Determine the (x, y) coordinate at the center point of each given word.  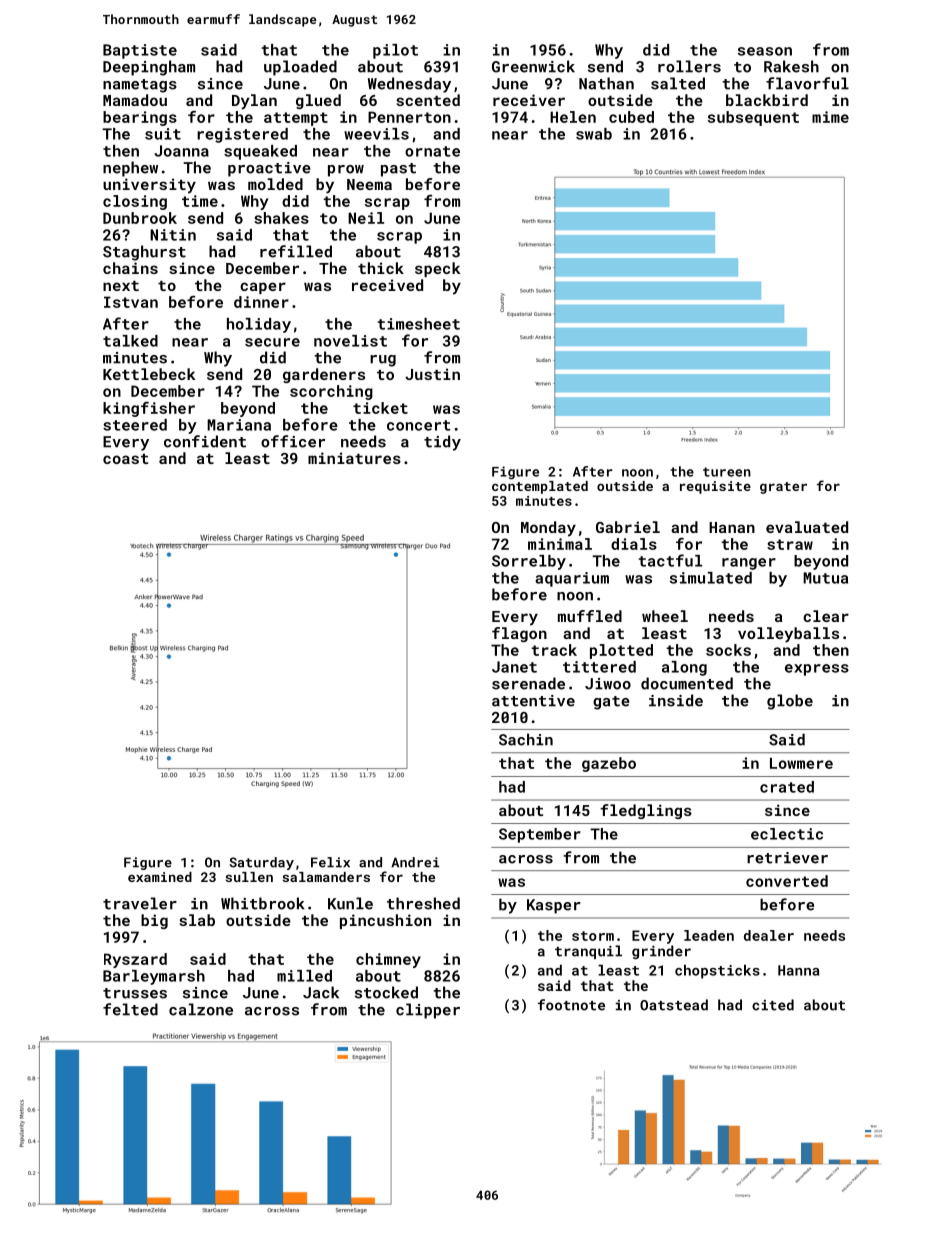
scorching (331, 392)
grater (783, 488)
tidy (442, 443)
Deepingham (149, 68)
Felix (330, 862)
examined (160, 877)
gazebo (609, 764)
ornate (432, 151)
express (817, 670)
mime (830, 117)
